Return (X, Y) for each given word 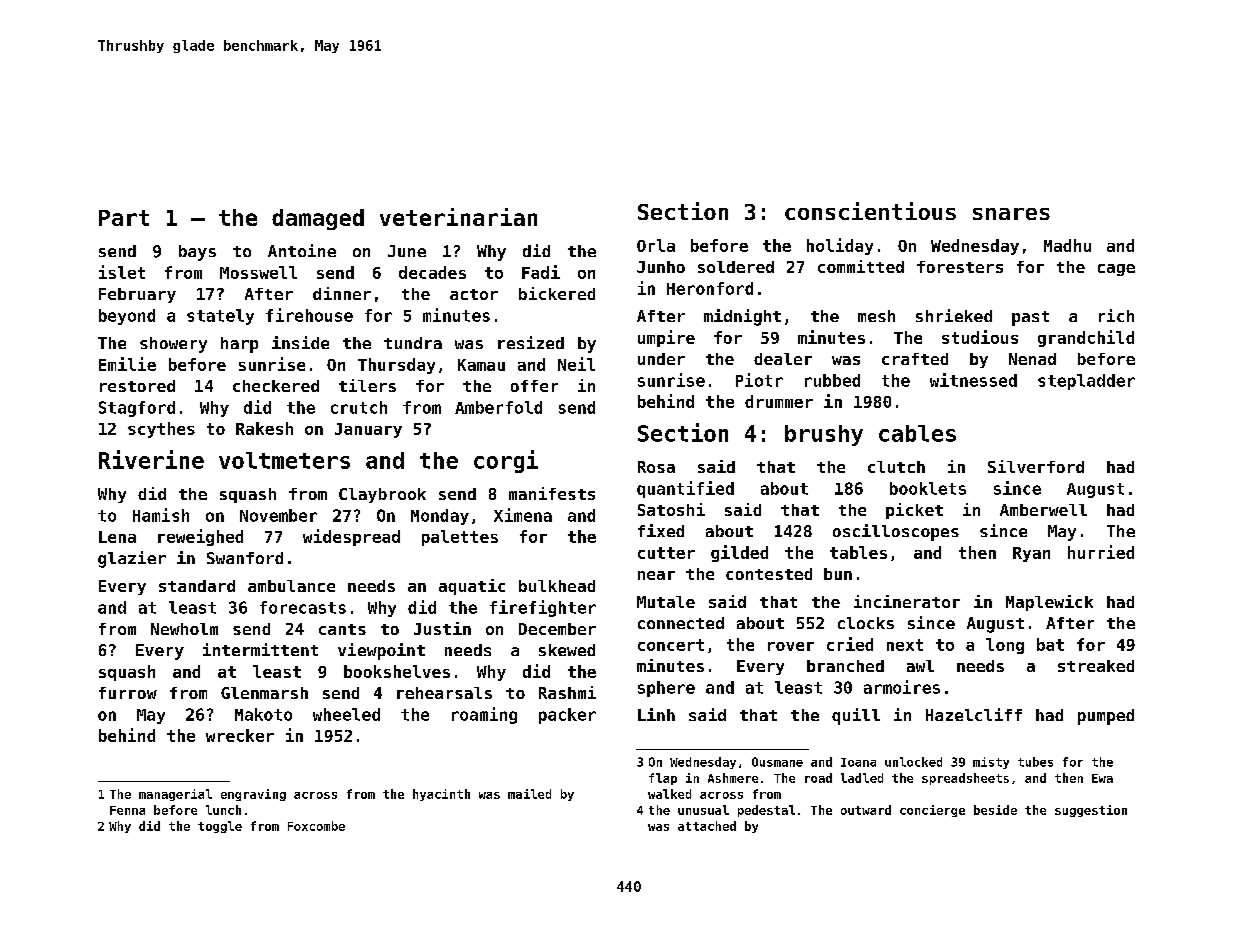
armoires (902, 687)
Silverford (1036, 466)
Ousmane (777, 762)
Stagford (137, 409)
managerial (175, 795)
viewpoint (381, 651)
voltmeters (284, 460)
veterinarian (458, 217)
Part (124, 218)
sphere (666, 689)
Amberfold (498, 407)
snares (1011, 214)
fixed (661, 530)
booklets (928, 488)
